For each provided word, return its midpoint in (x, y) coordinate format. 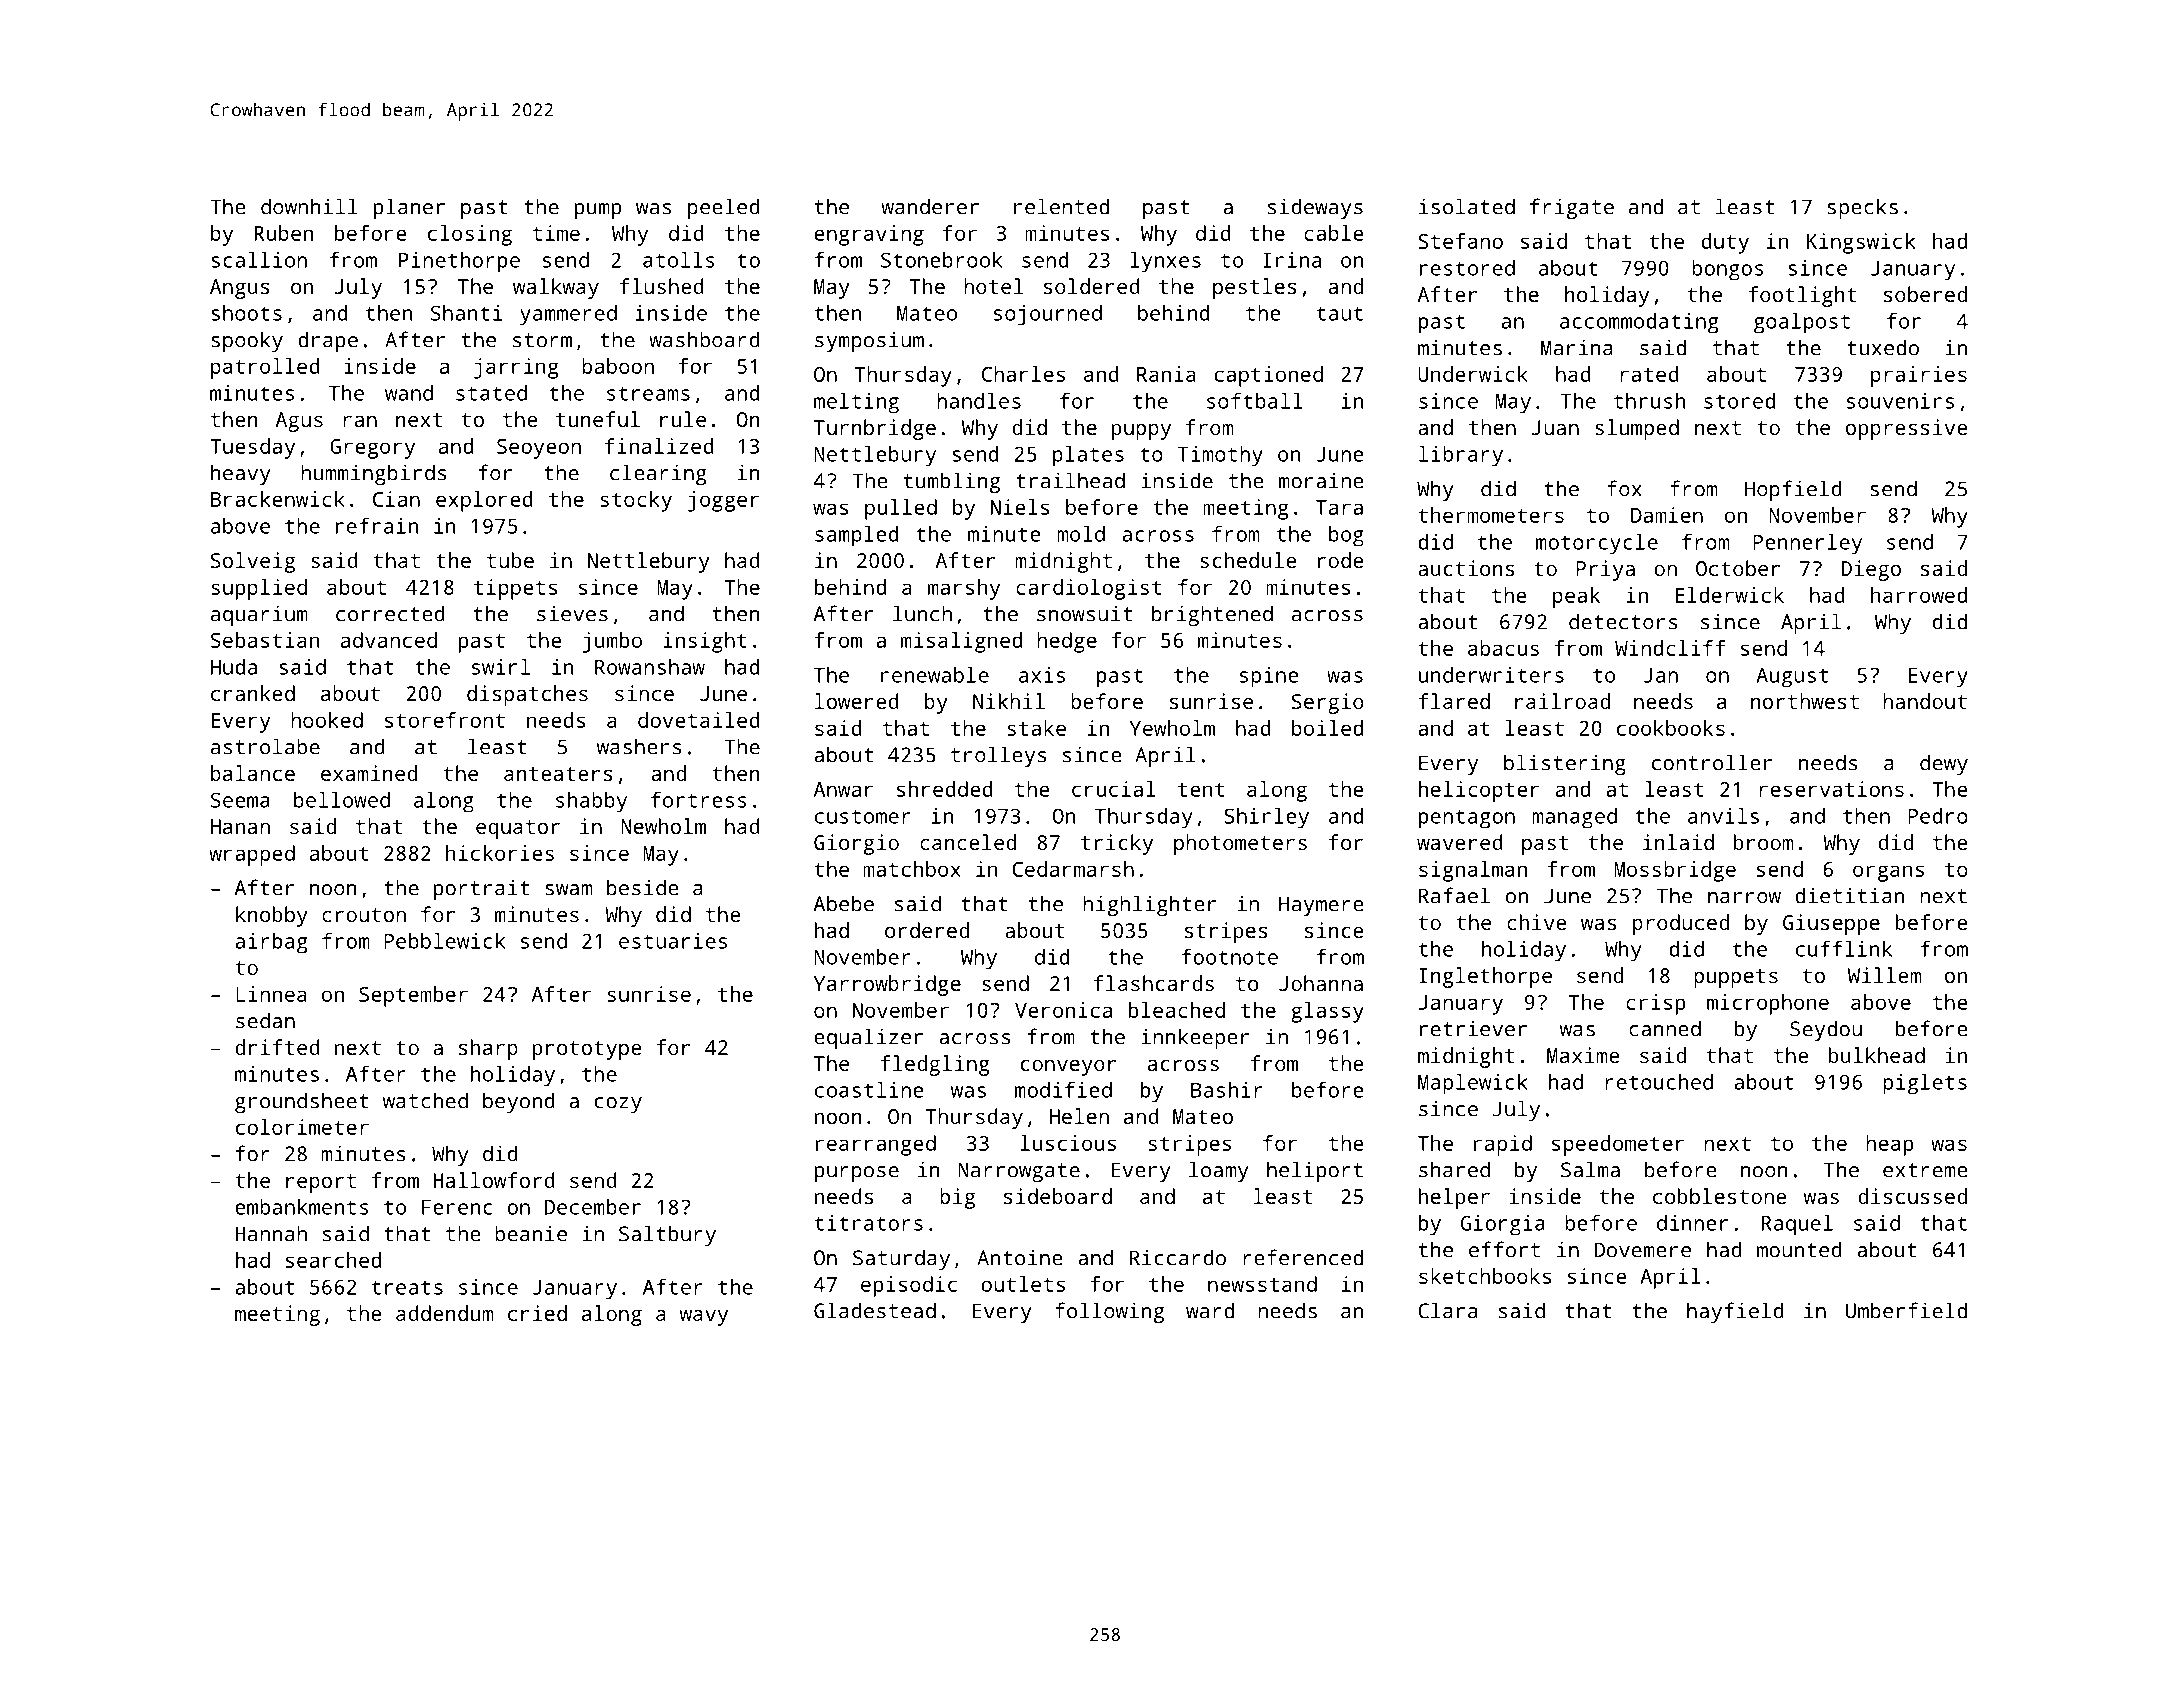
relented (1061, 206)
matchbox (912, 869)
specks (1862, 208)
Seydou (1826, 1030)
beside (643, 887)
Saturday (901, 1259)
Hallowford (494, 1180)
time (556, 233)
